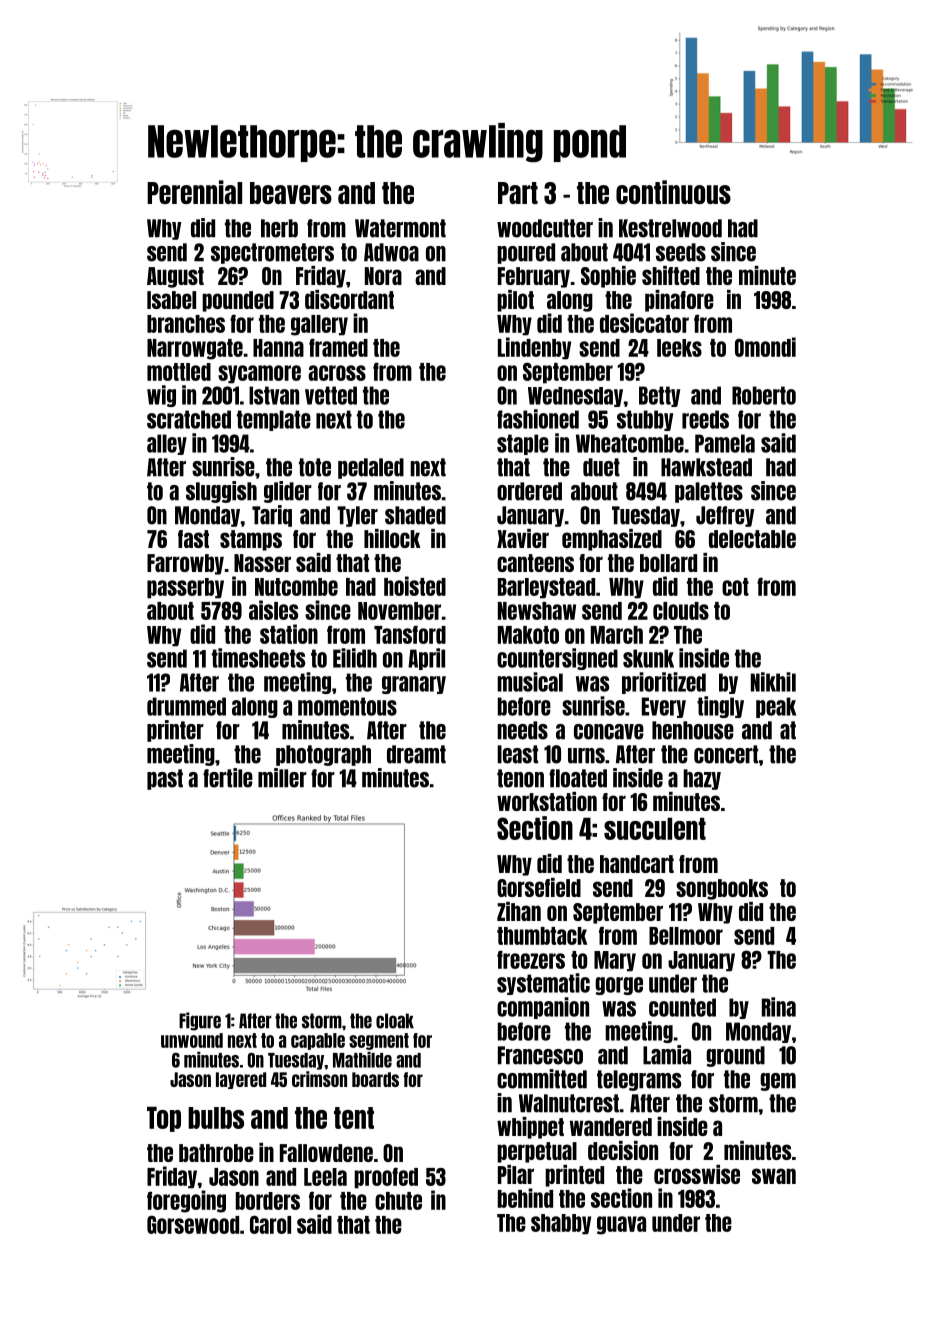 Image resolution: width=943 pixels, height=1338 pixels. I want to click on tote, so click(315, 467).
